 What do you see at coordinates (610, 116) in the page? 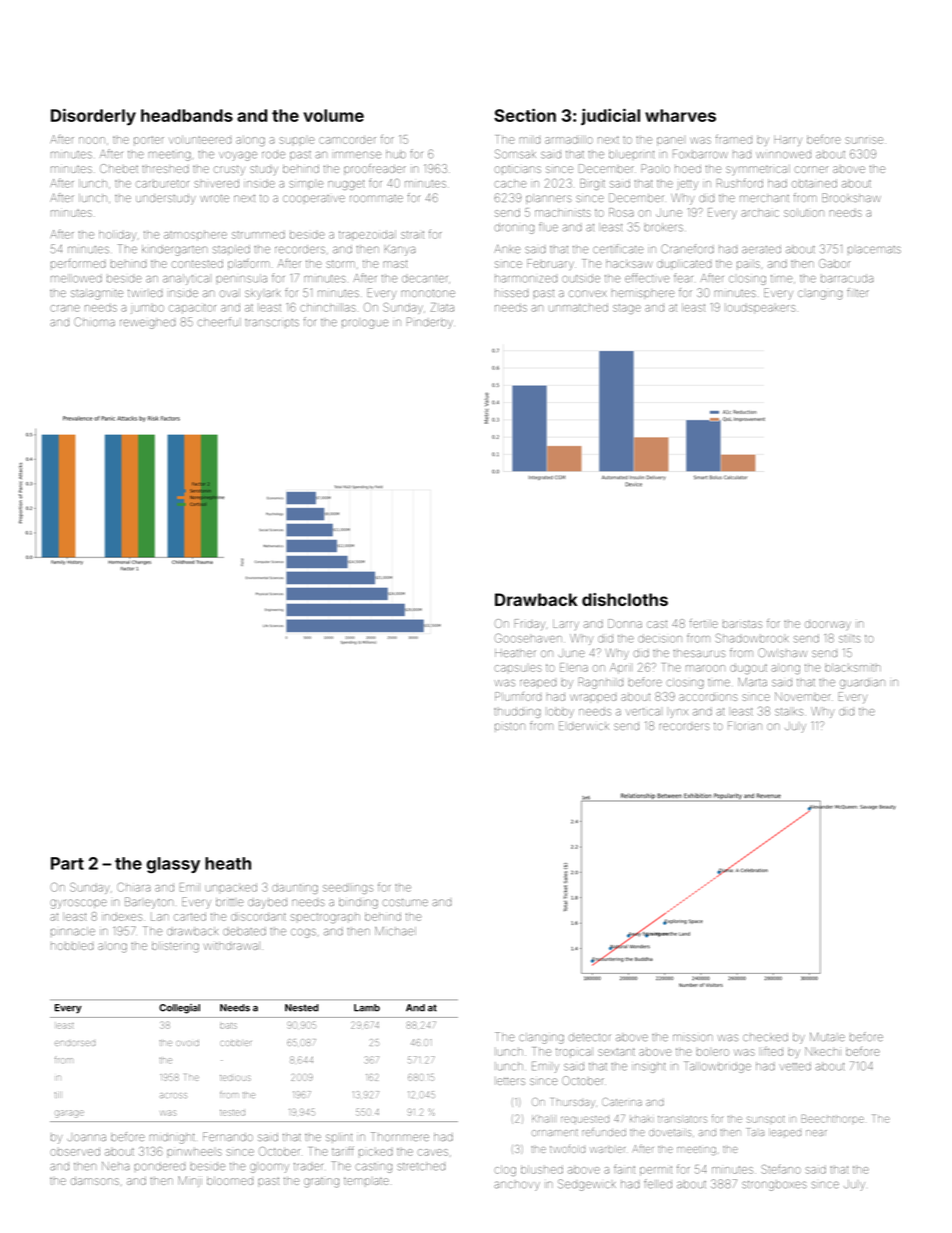
I see `judicial` at bounding box center [610, 116].
